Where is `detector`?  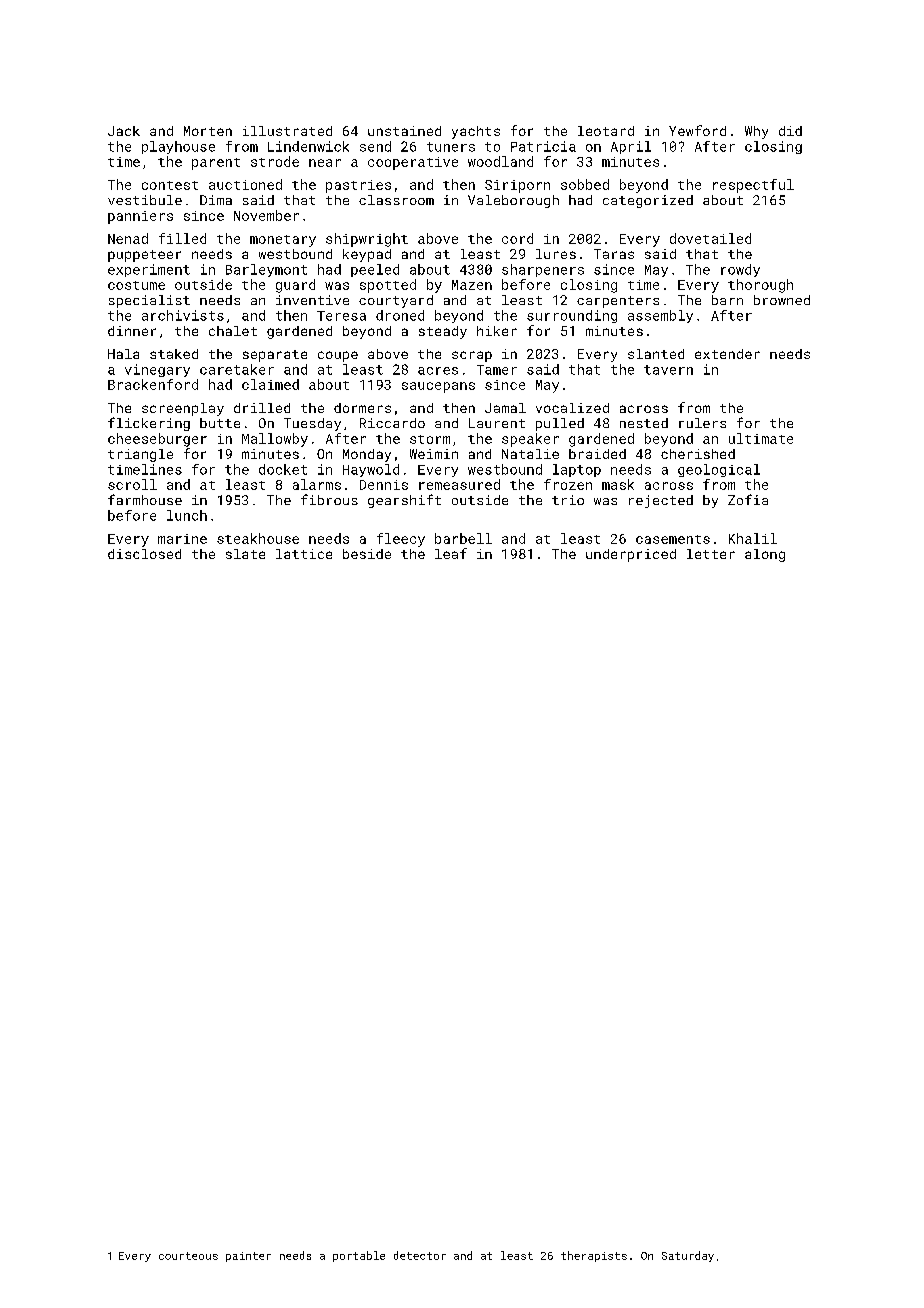
detector is located at coordinates (420, 1255).
